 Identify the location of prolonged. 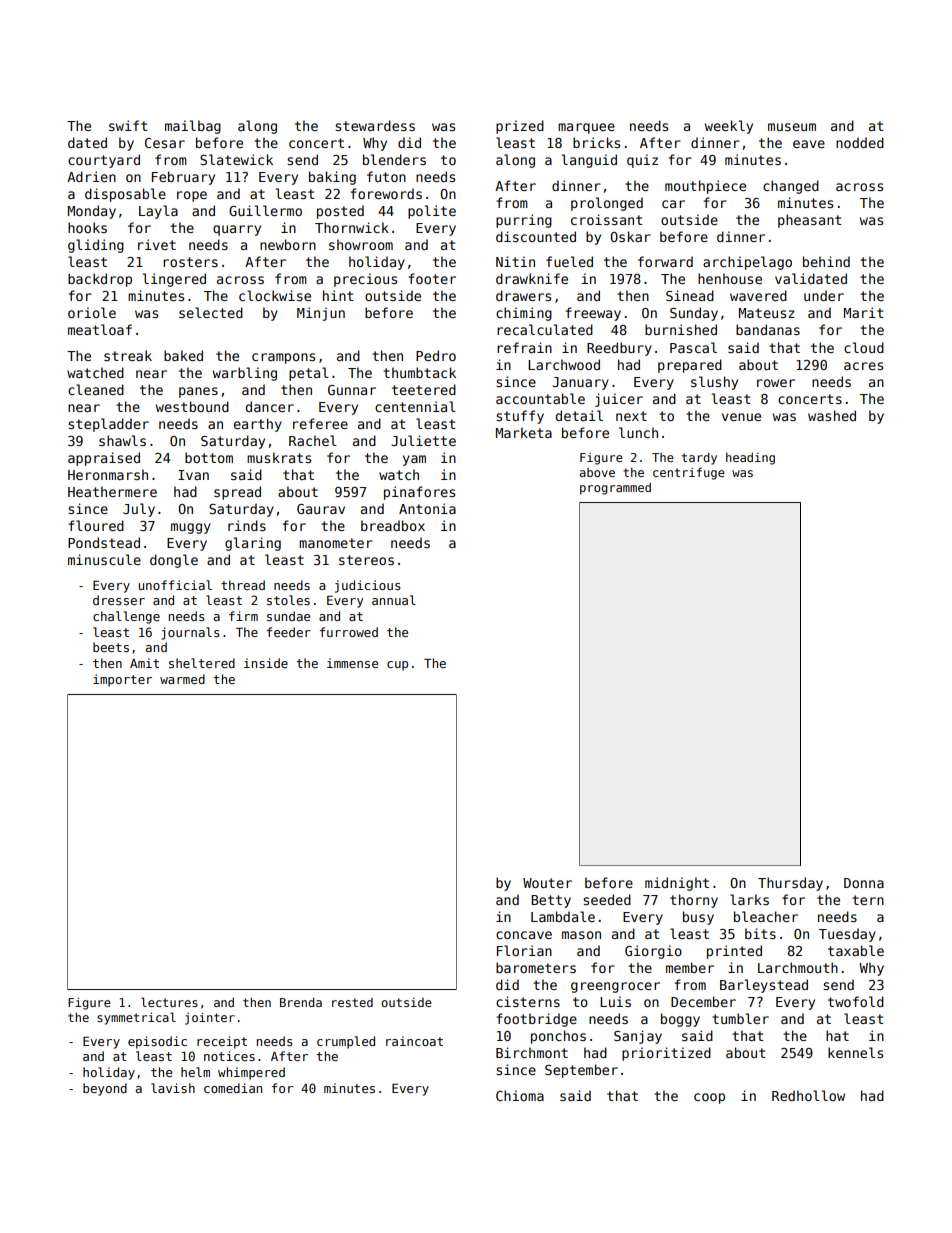
(607, 204).
